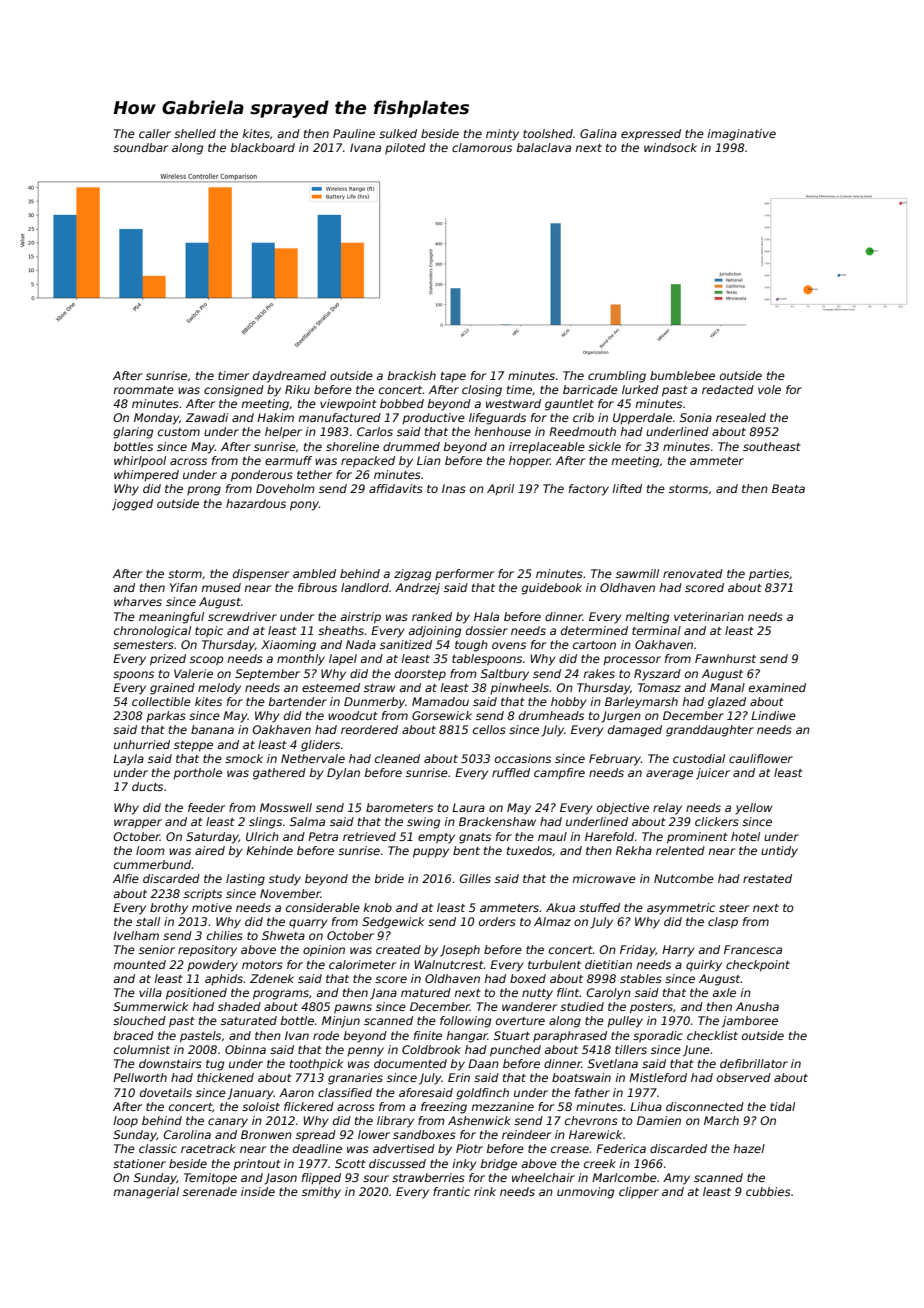 This screenshot has height=1308, width=924. I want to click on minty, so click(502, 135).
